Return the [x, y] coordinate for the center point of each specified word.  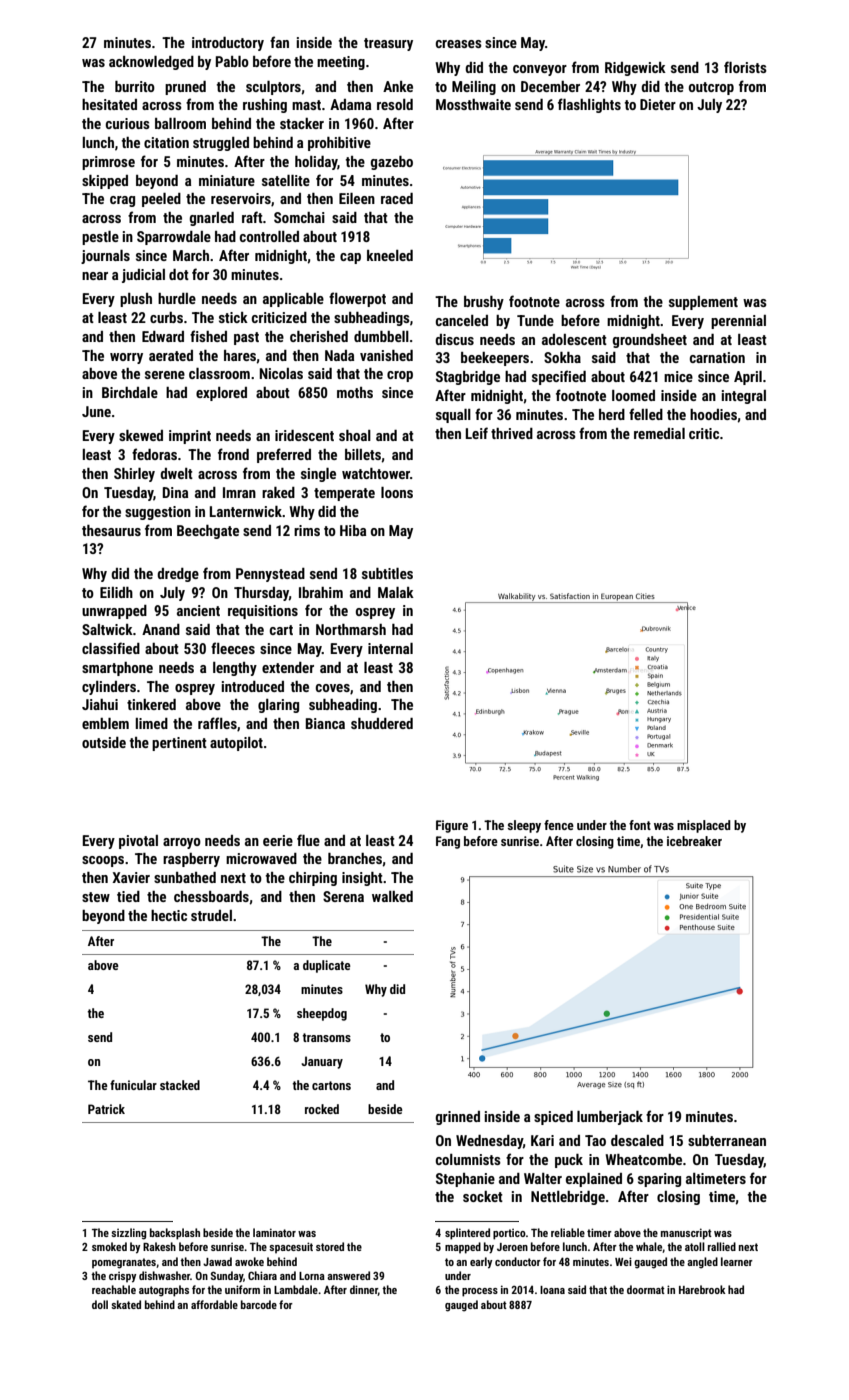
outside [104, 742]
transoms [327, 1037]
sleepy [524, 826]
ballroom [180, 123]
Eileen [357, 198]
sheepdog [322, 1014]
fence [559, 825]
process [480, 1292]
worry [126, 358]
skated [126, 1304]
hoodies [713, 414]
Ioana [552, 1290]
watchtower [376, 473]
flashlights [589, 105]
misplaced [704, 826]
